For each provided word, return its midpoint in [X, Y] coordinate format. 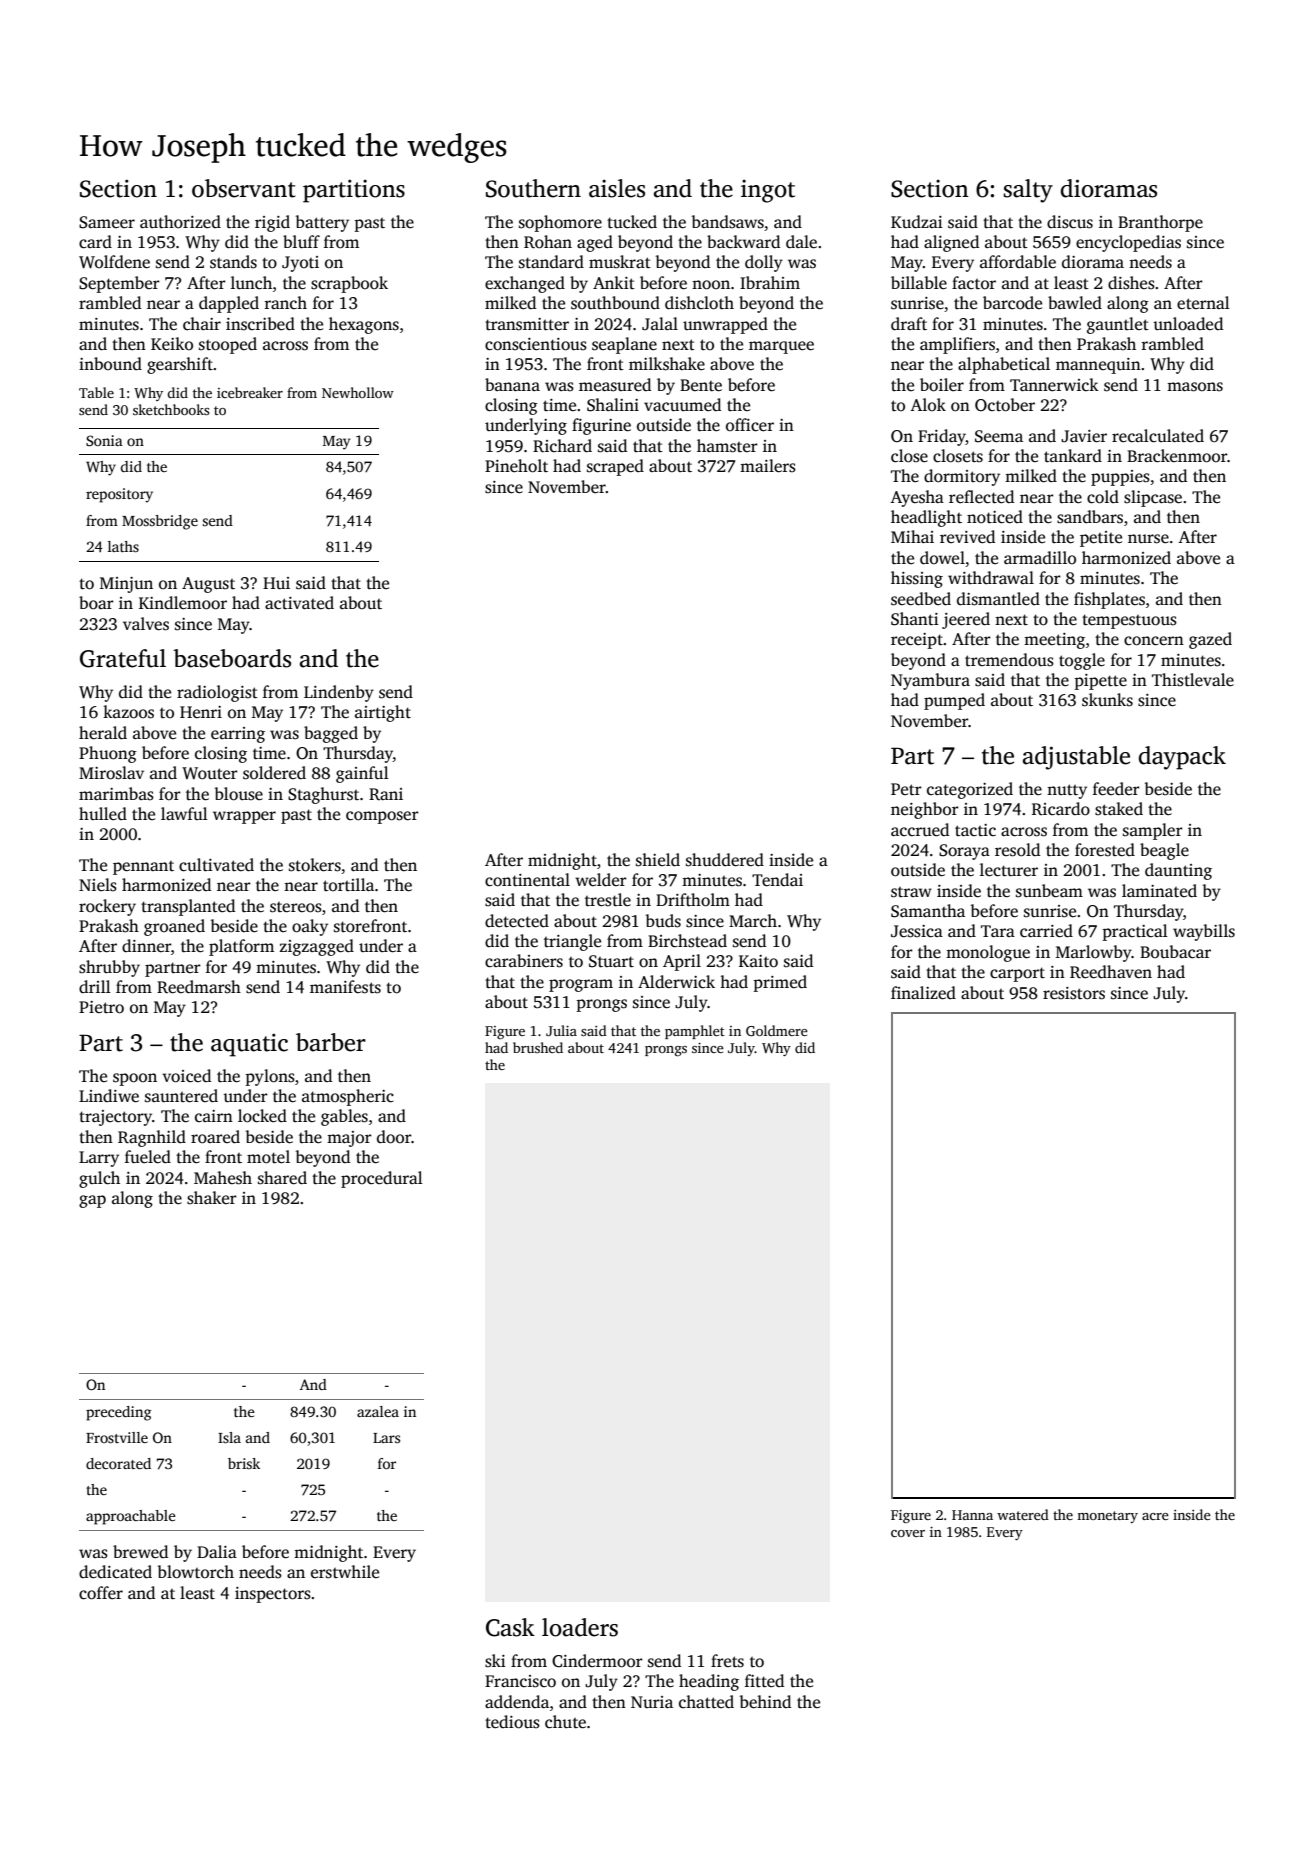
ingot [768, 191]
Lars [386, 1438]
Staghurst [323, 795]
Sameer [107, 222]
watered [1023, 1514]
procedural [382, 1179]
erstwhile [345, 1572]
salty [1028, 191]
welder [601, 880]
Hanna [972, 1515]
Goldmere [777, 1030]
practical [1135, 932]
